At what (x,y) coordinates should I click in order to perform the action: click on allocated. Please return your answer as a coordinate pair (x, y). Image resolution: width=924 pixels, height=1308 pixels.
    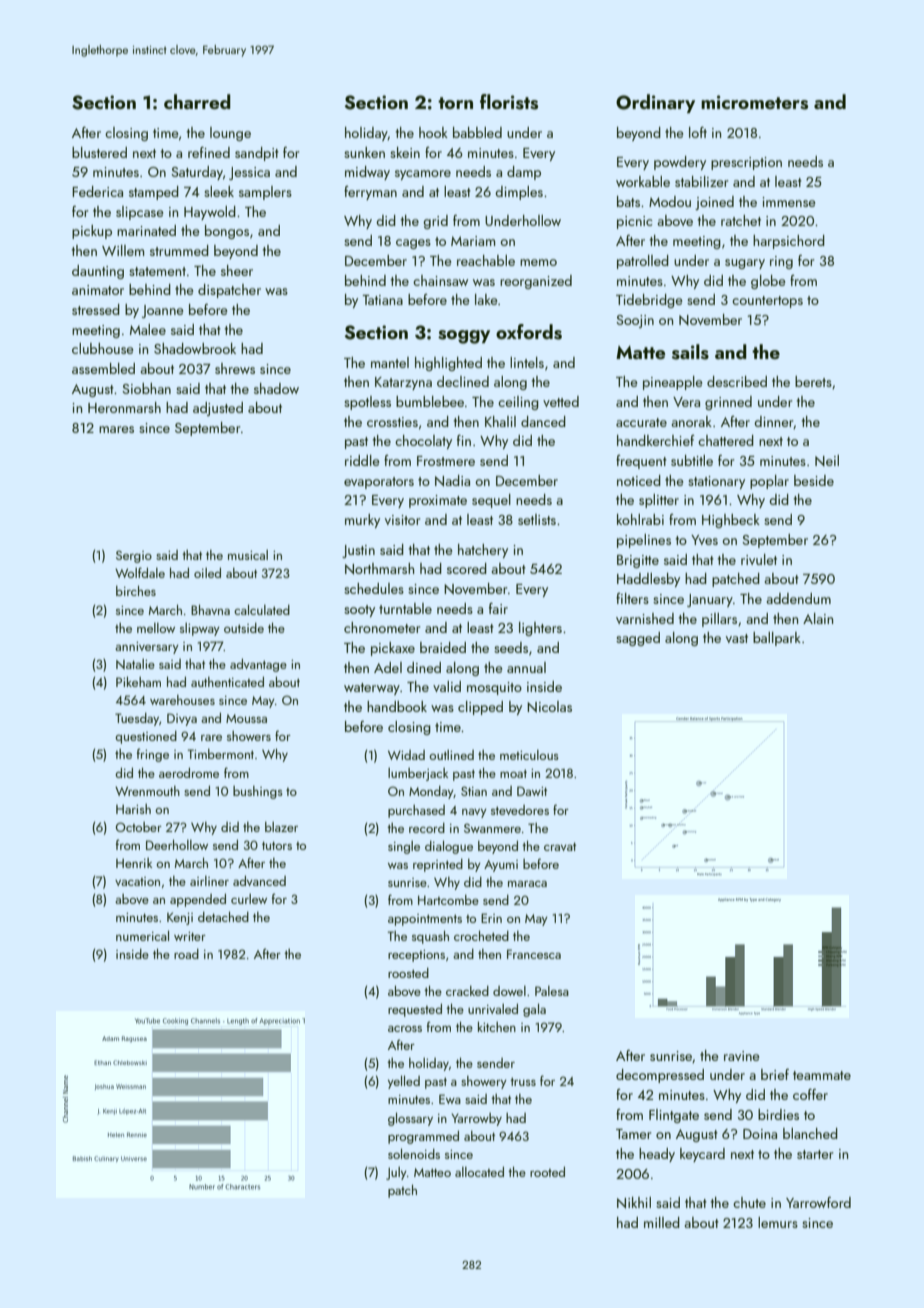
    Looking at the image, I should click on (479, 1171).
